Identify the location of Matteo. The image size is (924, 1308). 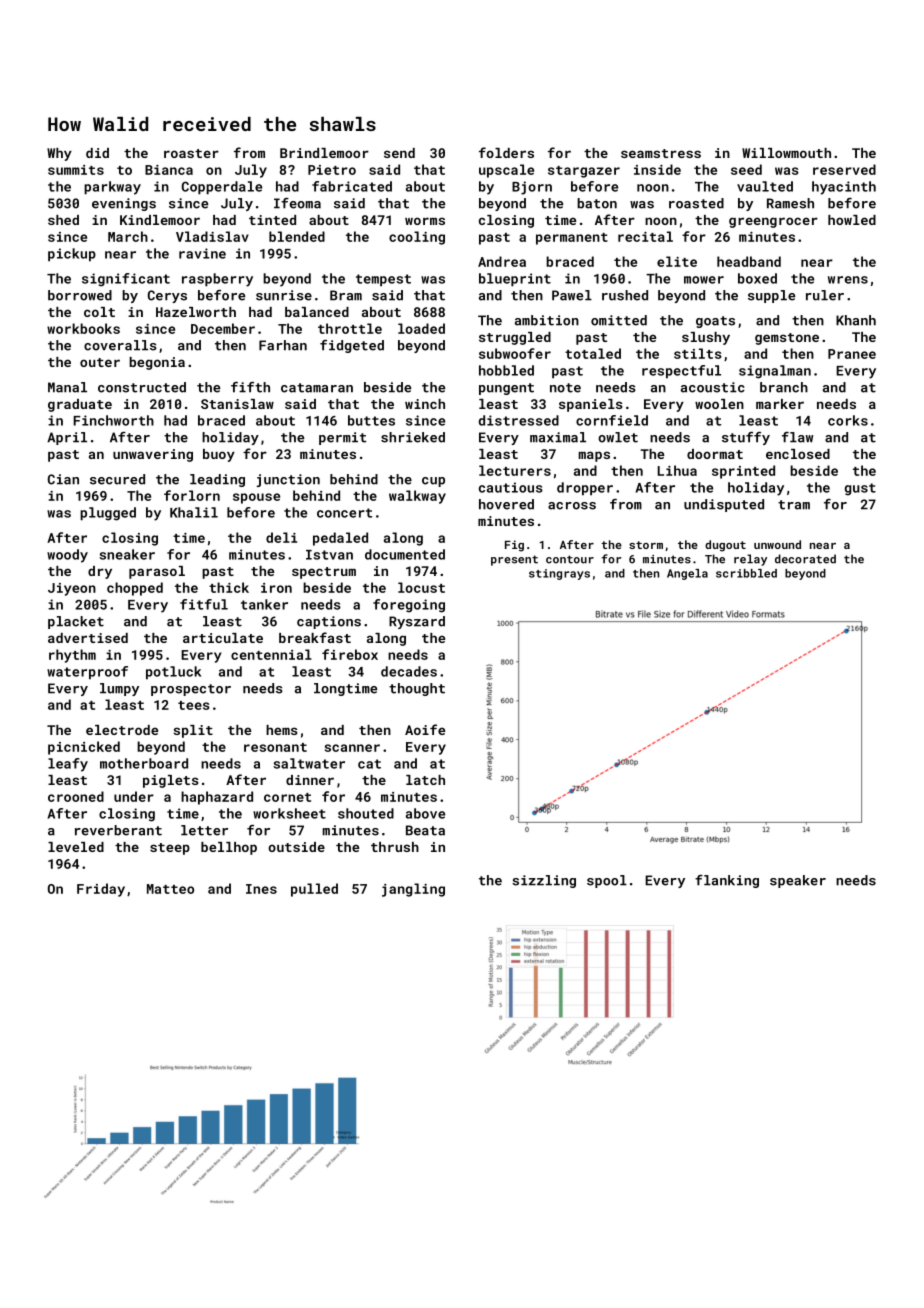
(170, 889).
